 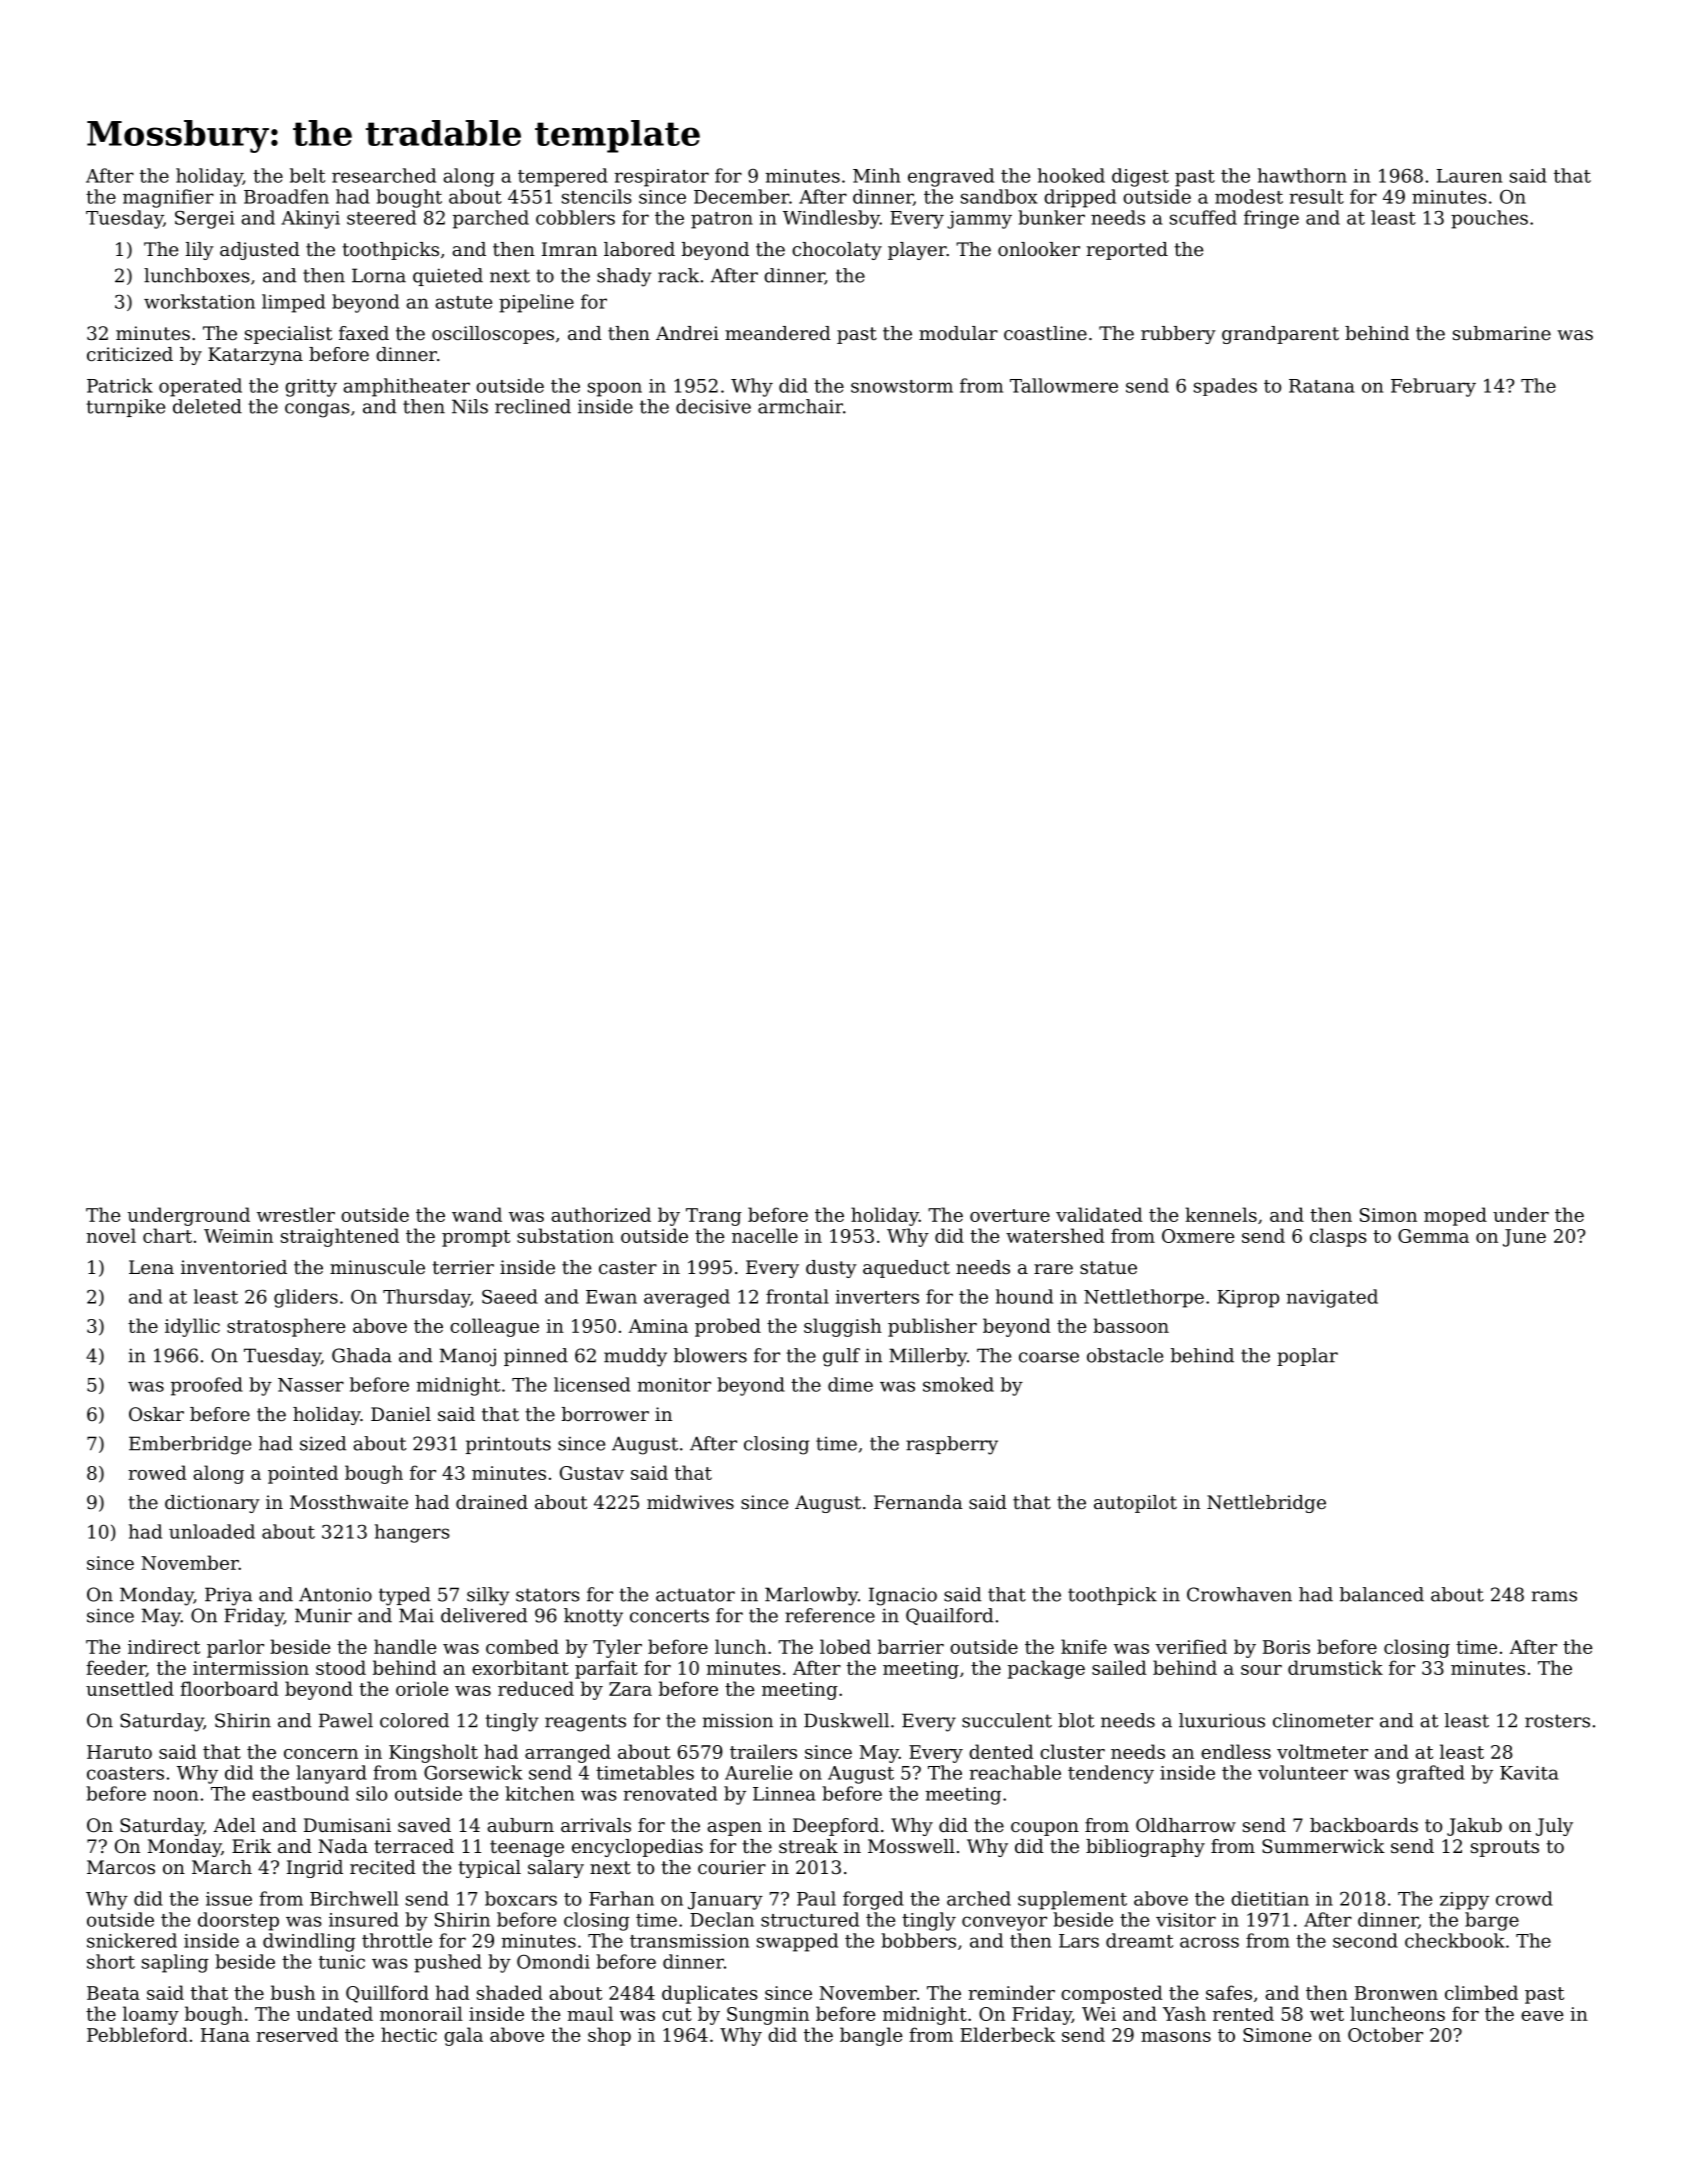 What do you see at coordinates (1469, 176) in the screenshot?
I see `Lauren` at bounding box center [1469, 176].
